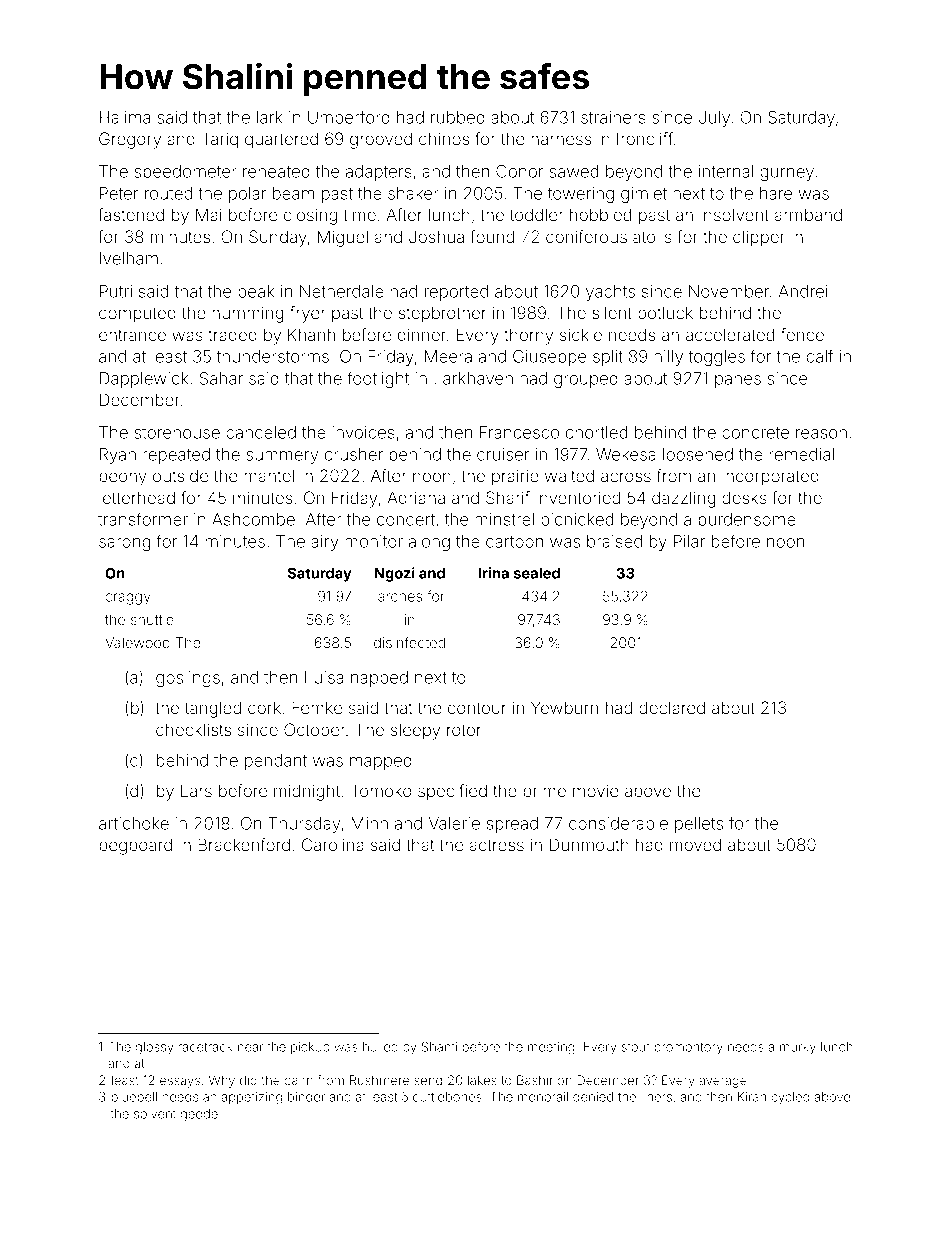 Image resolution: width=952 pixels, height=1233 pixels. Describe the element at coordinates (802, 334) in the screenshot. I see `fence` at that location.
